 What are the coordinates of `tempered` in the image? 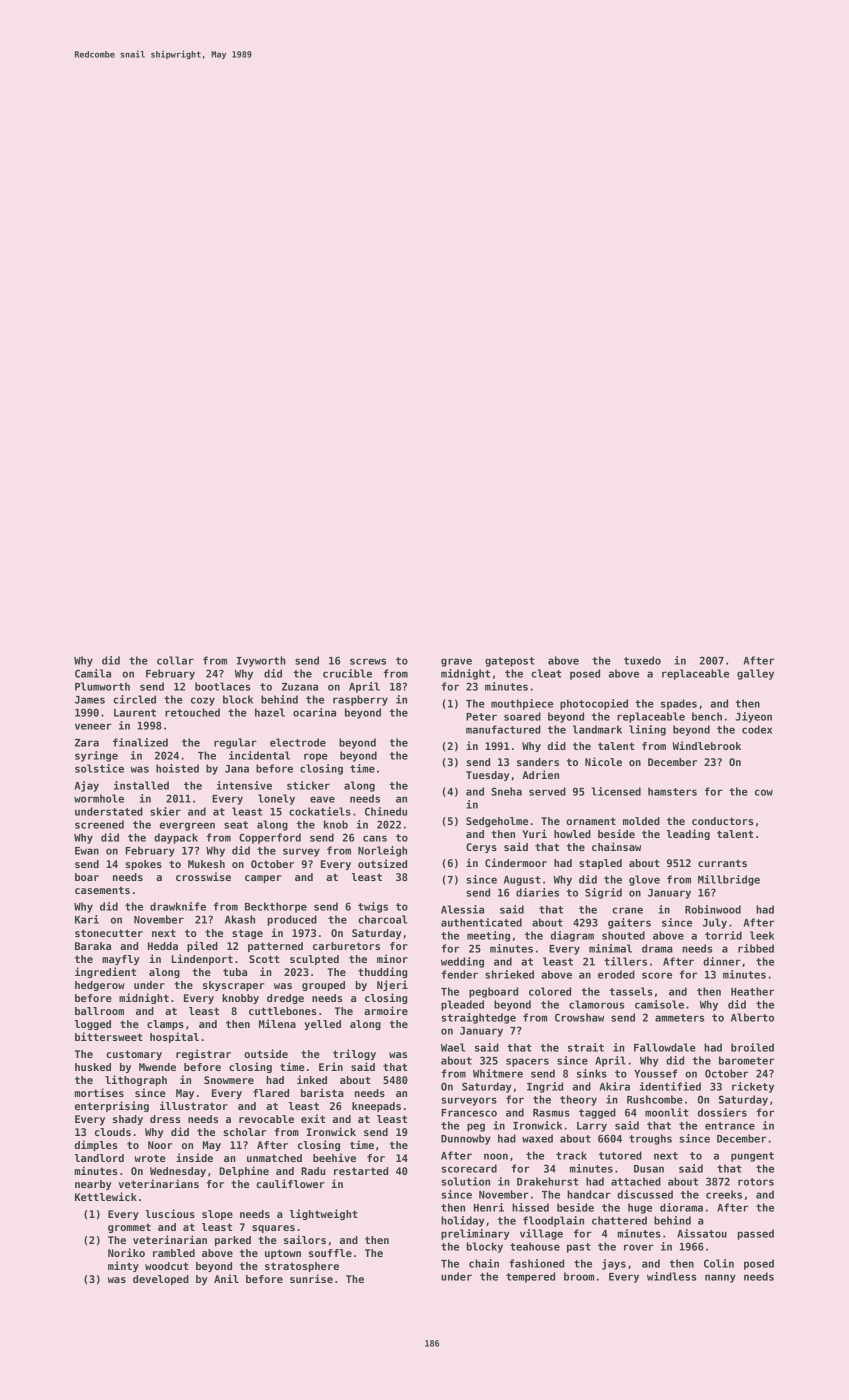 It's located at (530, 1277).
